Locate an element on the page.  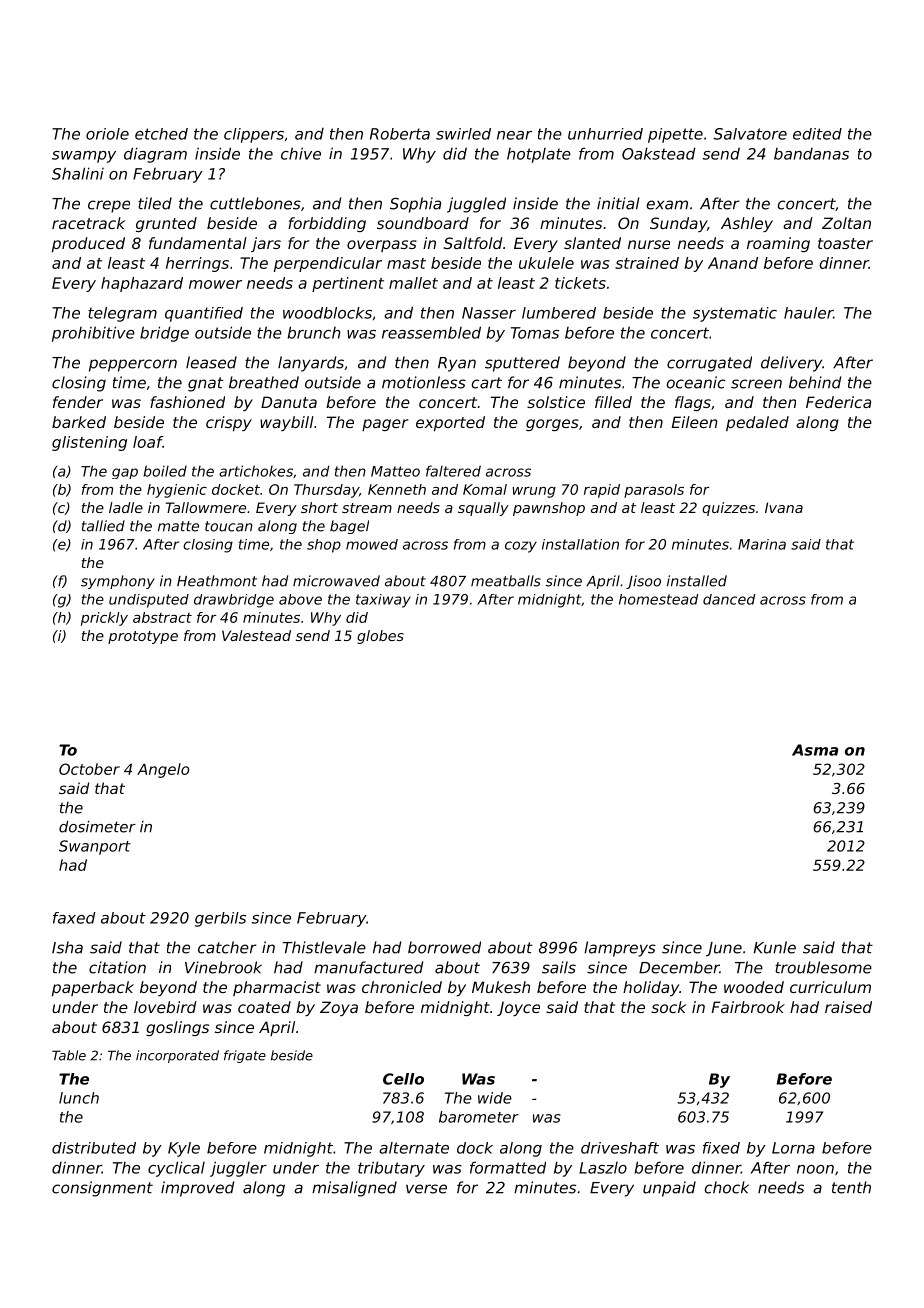
oriole is located at coordinates (107, 134).
